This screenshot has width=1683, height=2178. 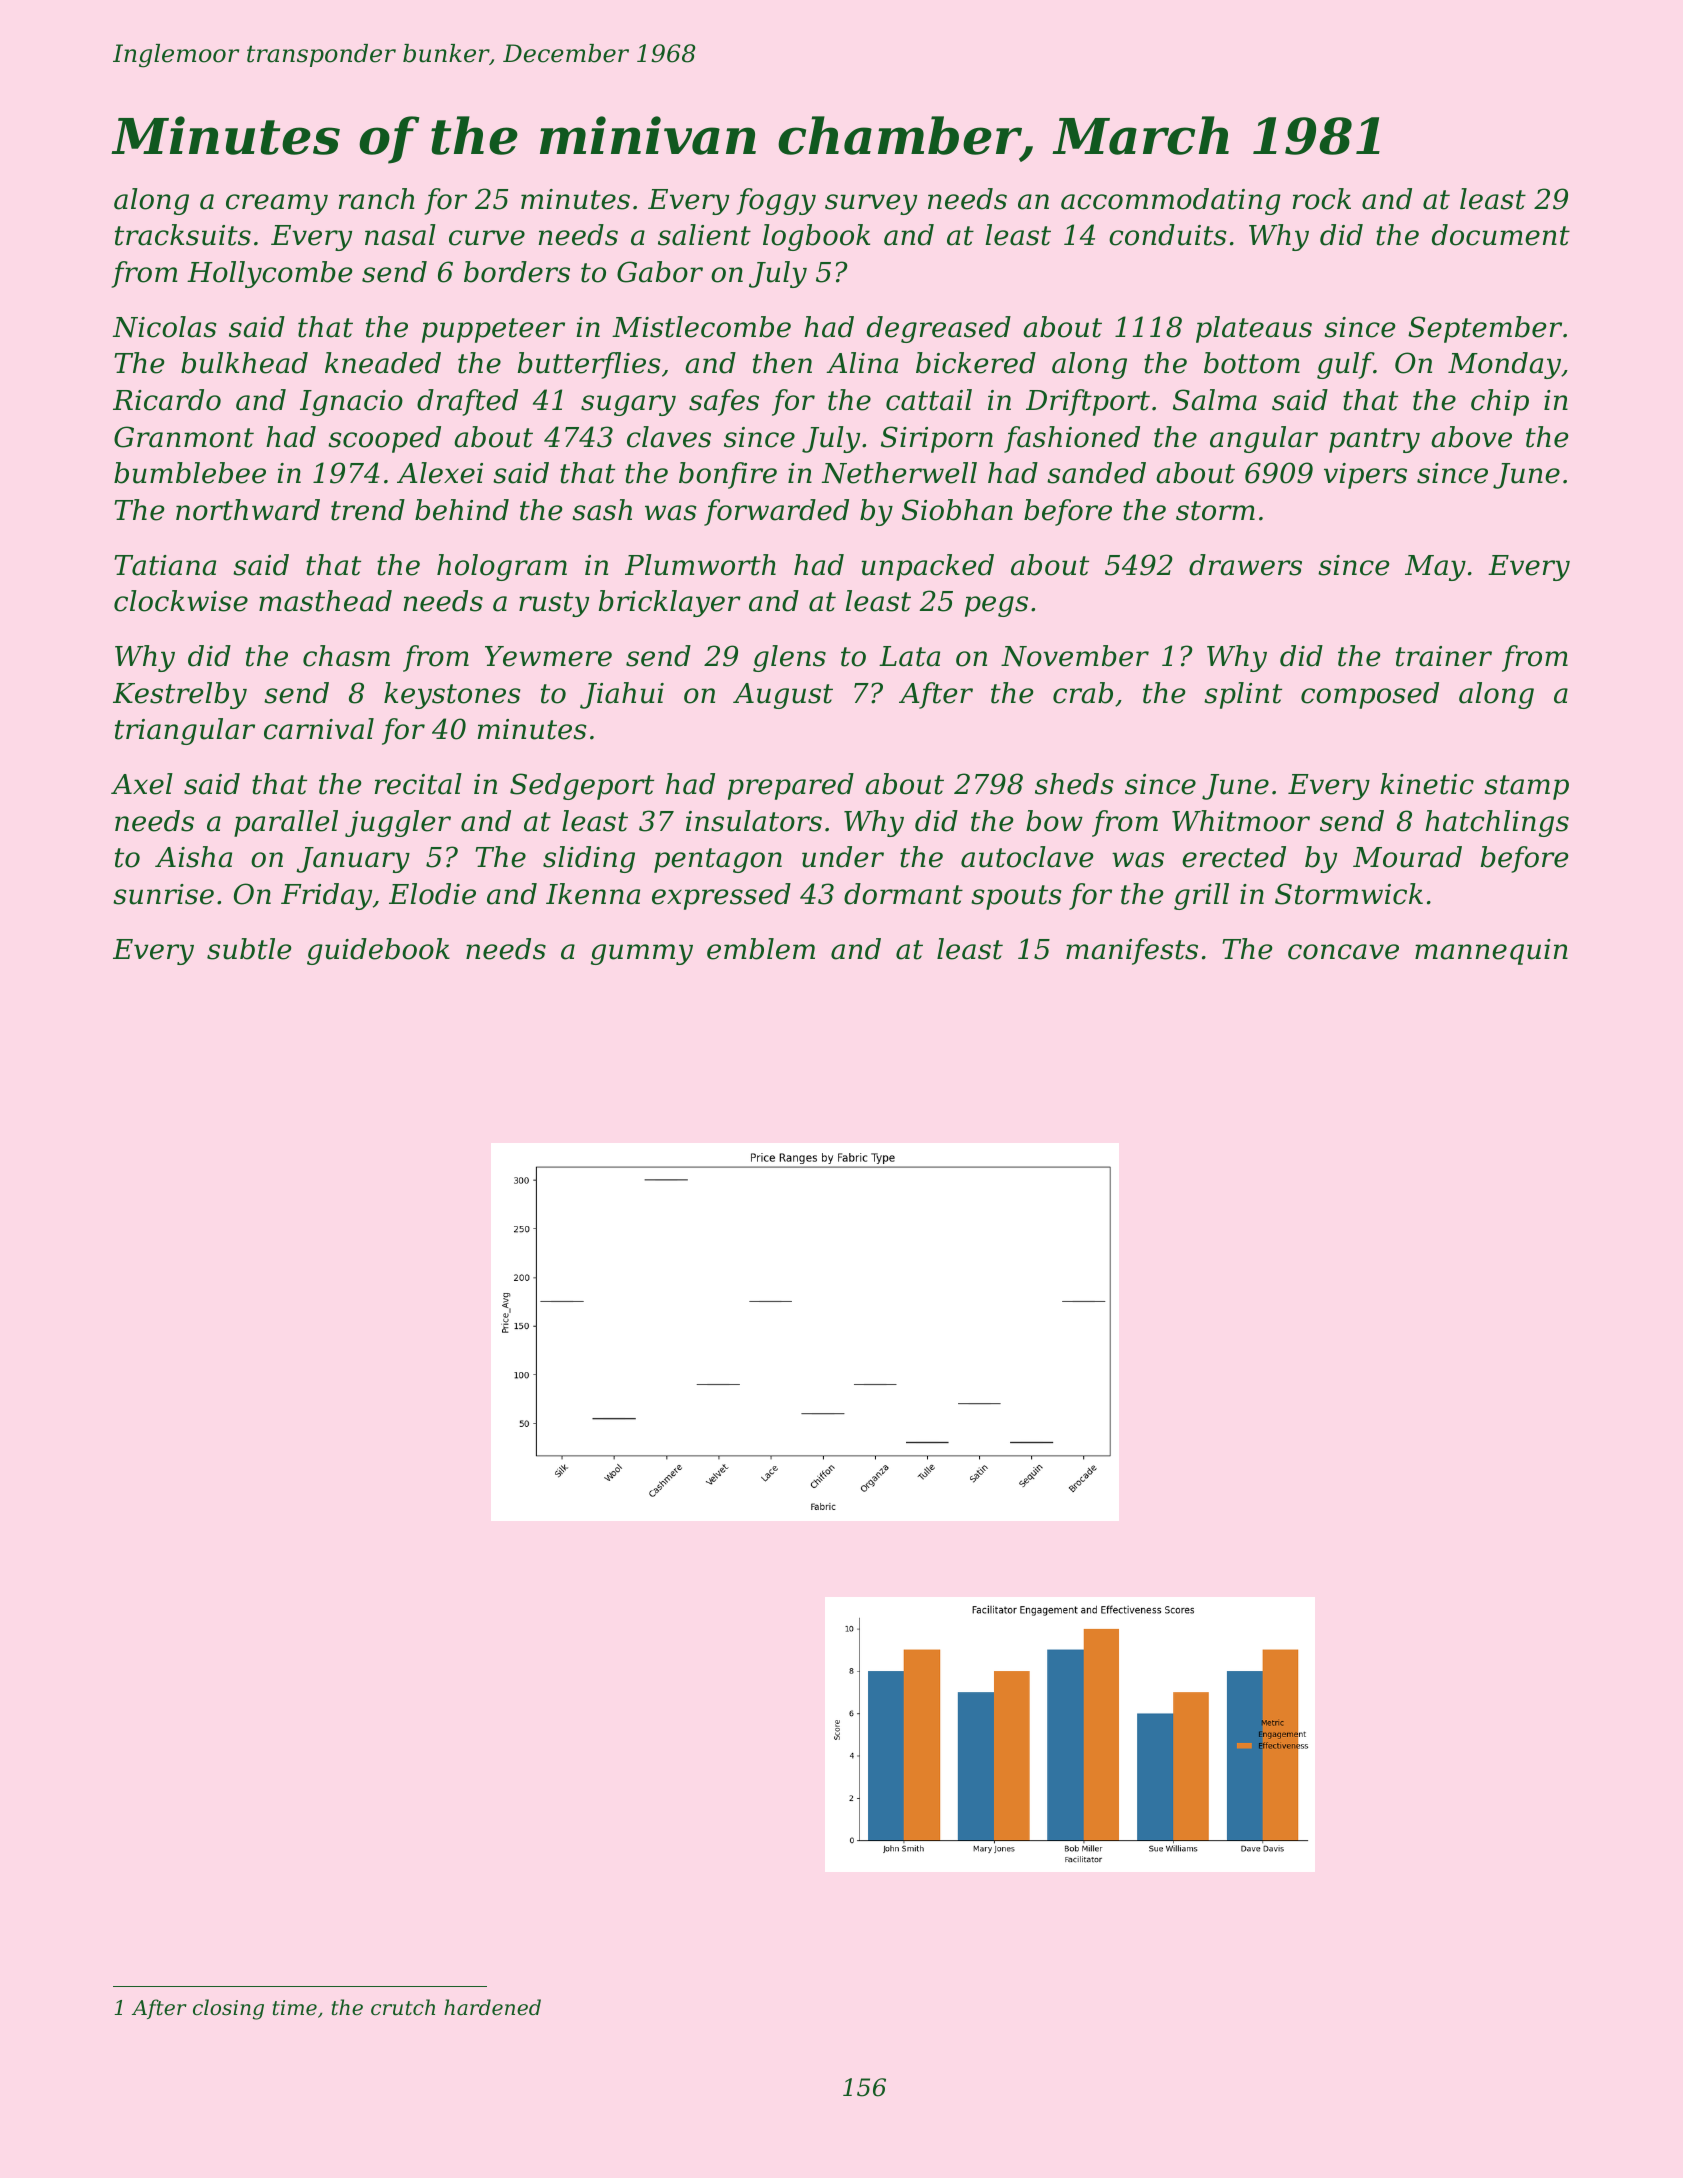 I want to click on rock, so click(x=1322, y=199).
